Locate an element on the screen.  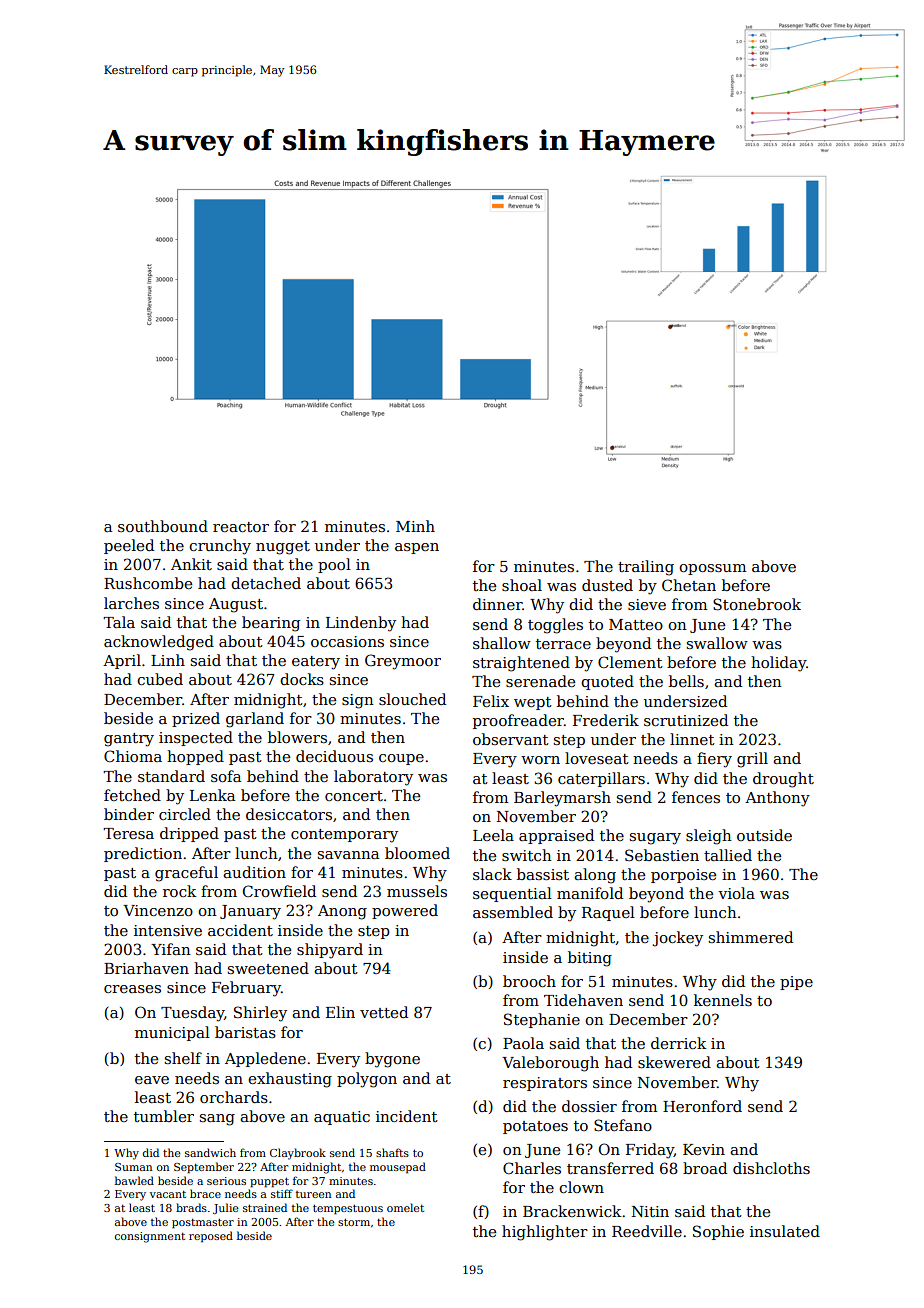
deciduous is located at coordinates (334, 756).
